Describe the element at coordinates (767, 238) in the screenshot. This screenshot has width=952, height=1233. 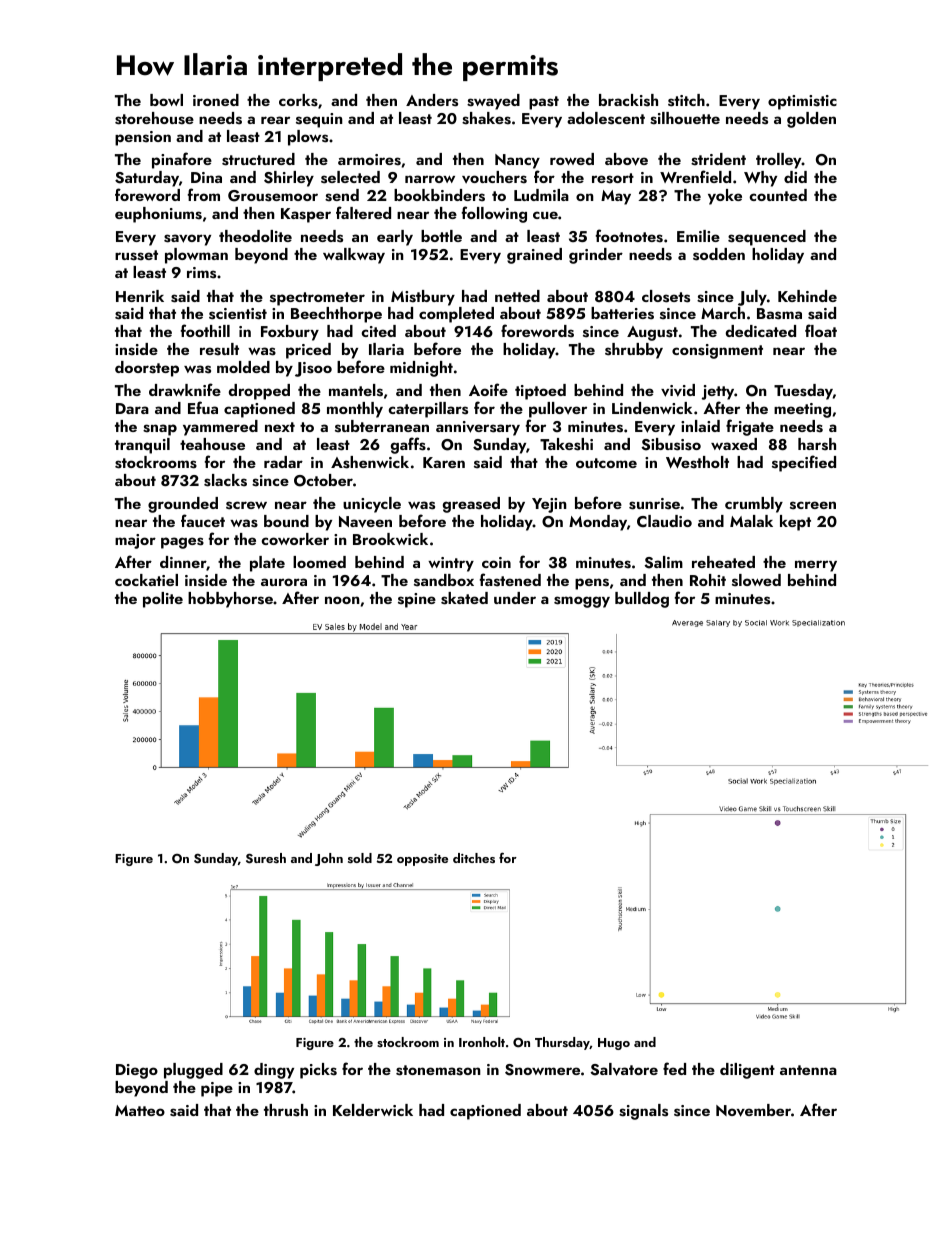
I see `sequenced` at that location.
